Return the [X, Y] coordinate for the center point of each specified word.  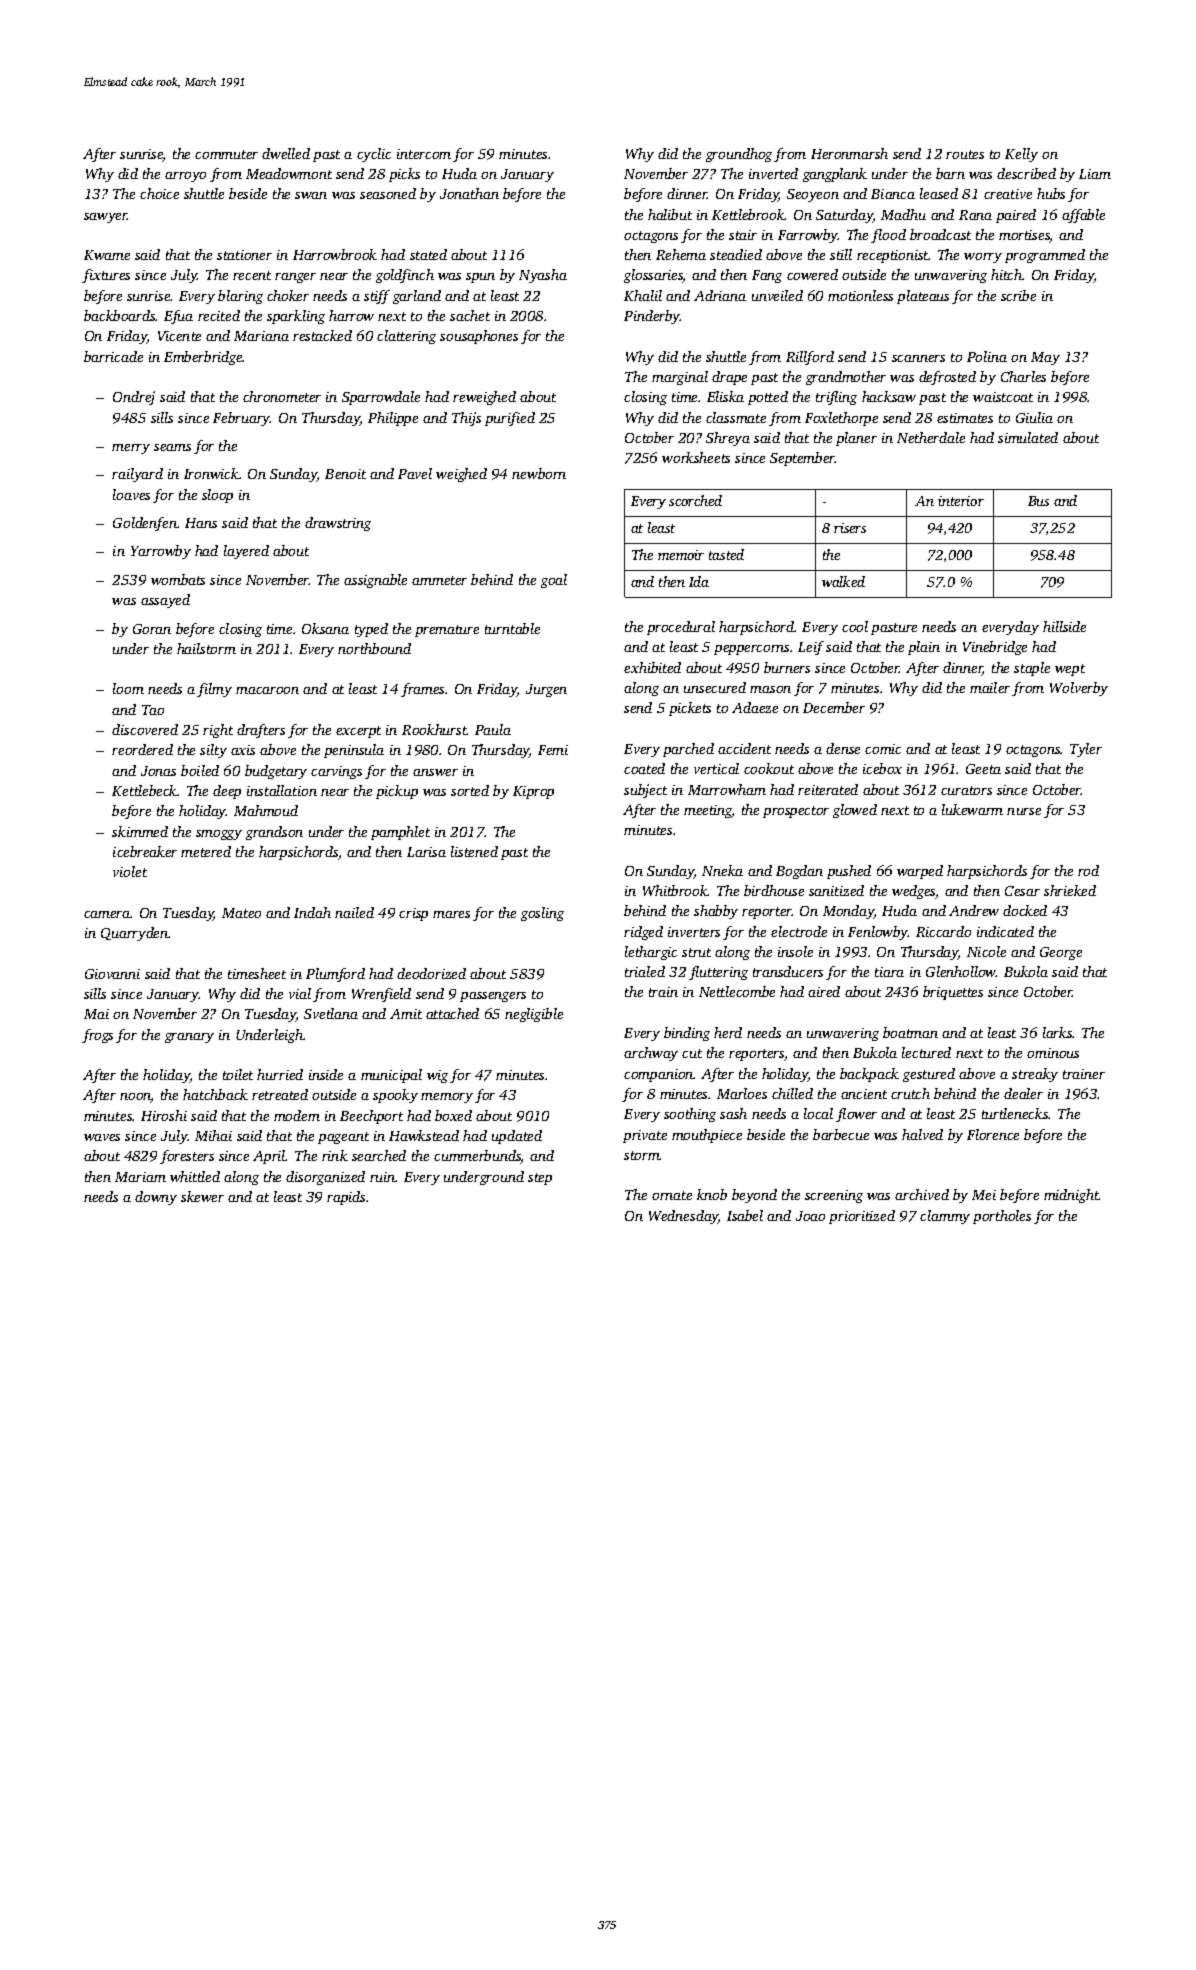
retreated [280, 1094]
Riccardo [943, 931]
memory [447, 1098]
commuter [226, 154]
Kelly [1021, 155]
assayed [165, 601]
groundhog [739, 155]
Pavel [415, 473]
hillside [1064, 626]
